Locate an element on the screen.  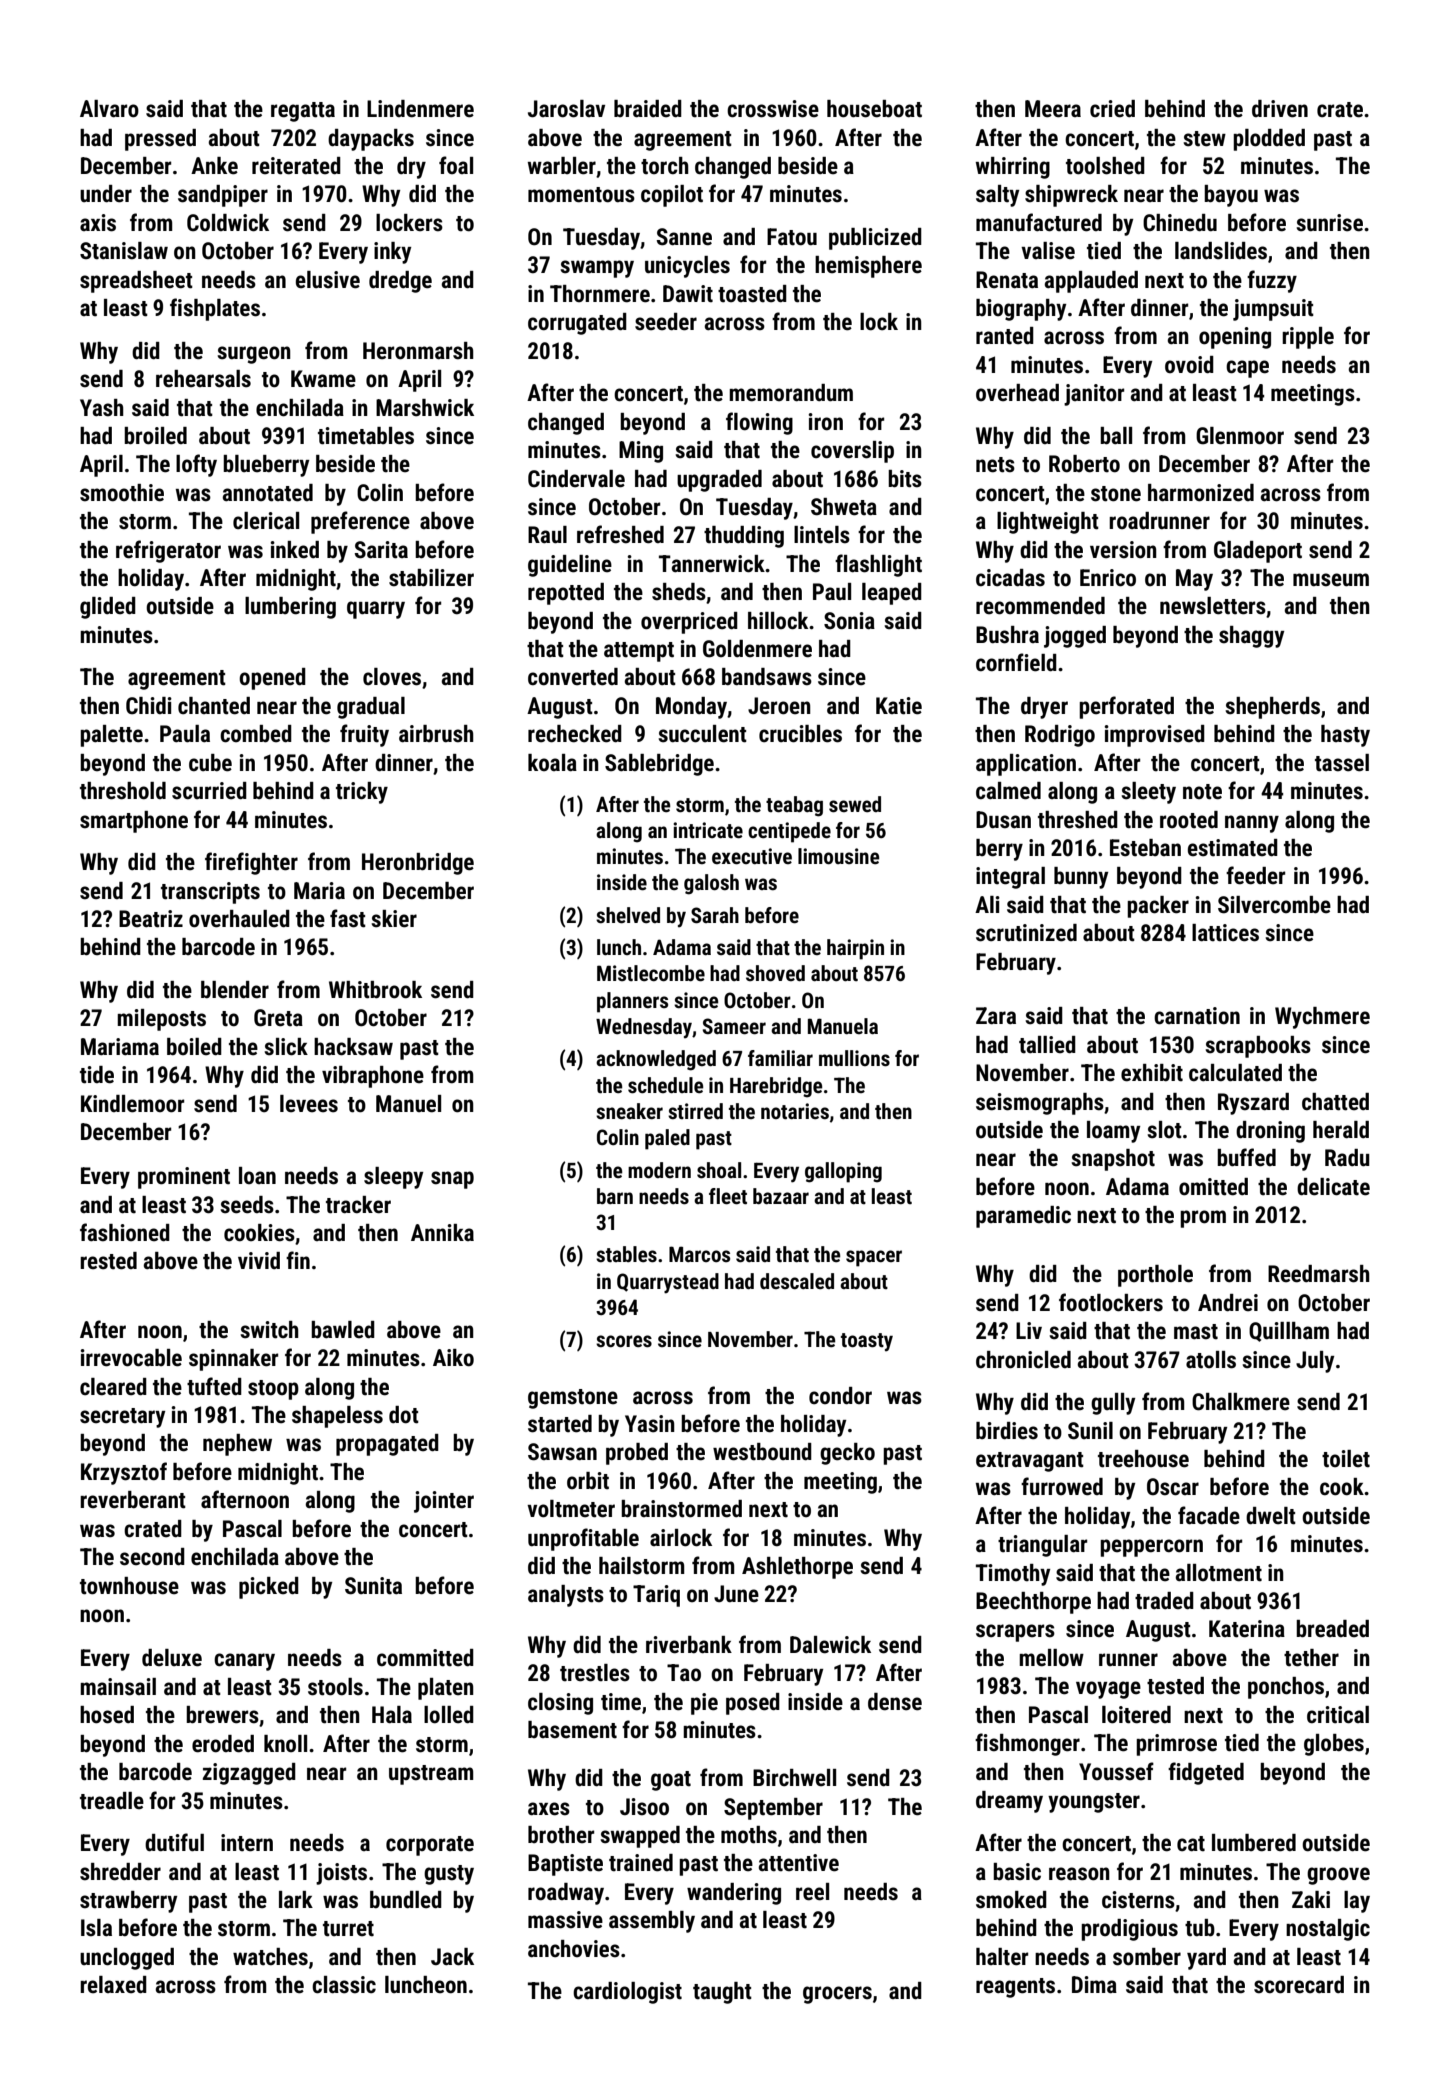
iron is located at coordinates (826, 422).
